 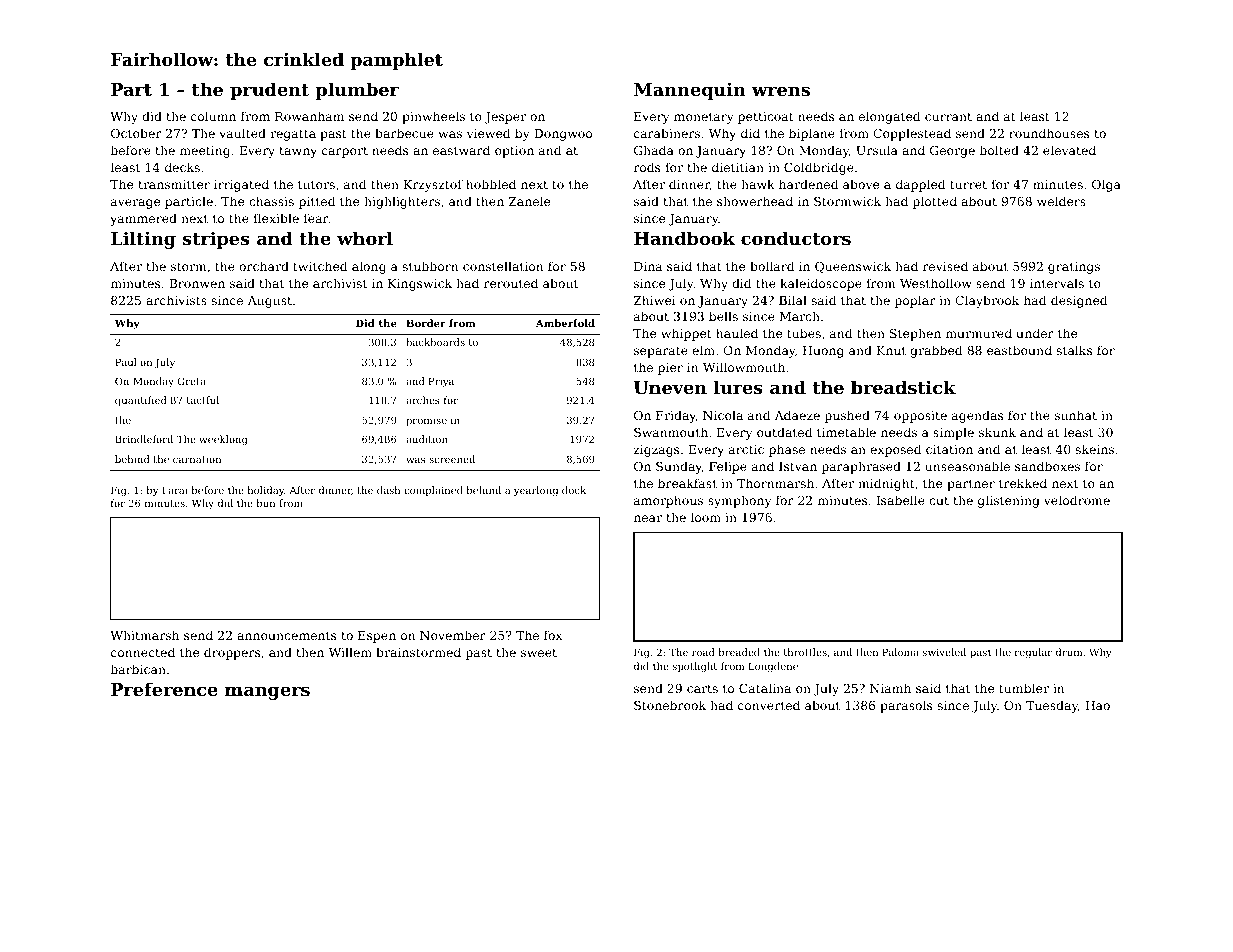 I want to click on bun, so click(x=266, y=503).
